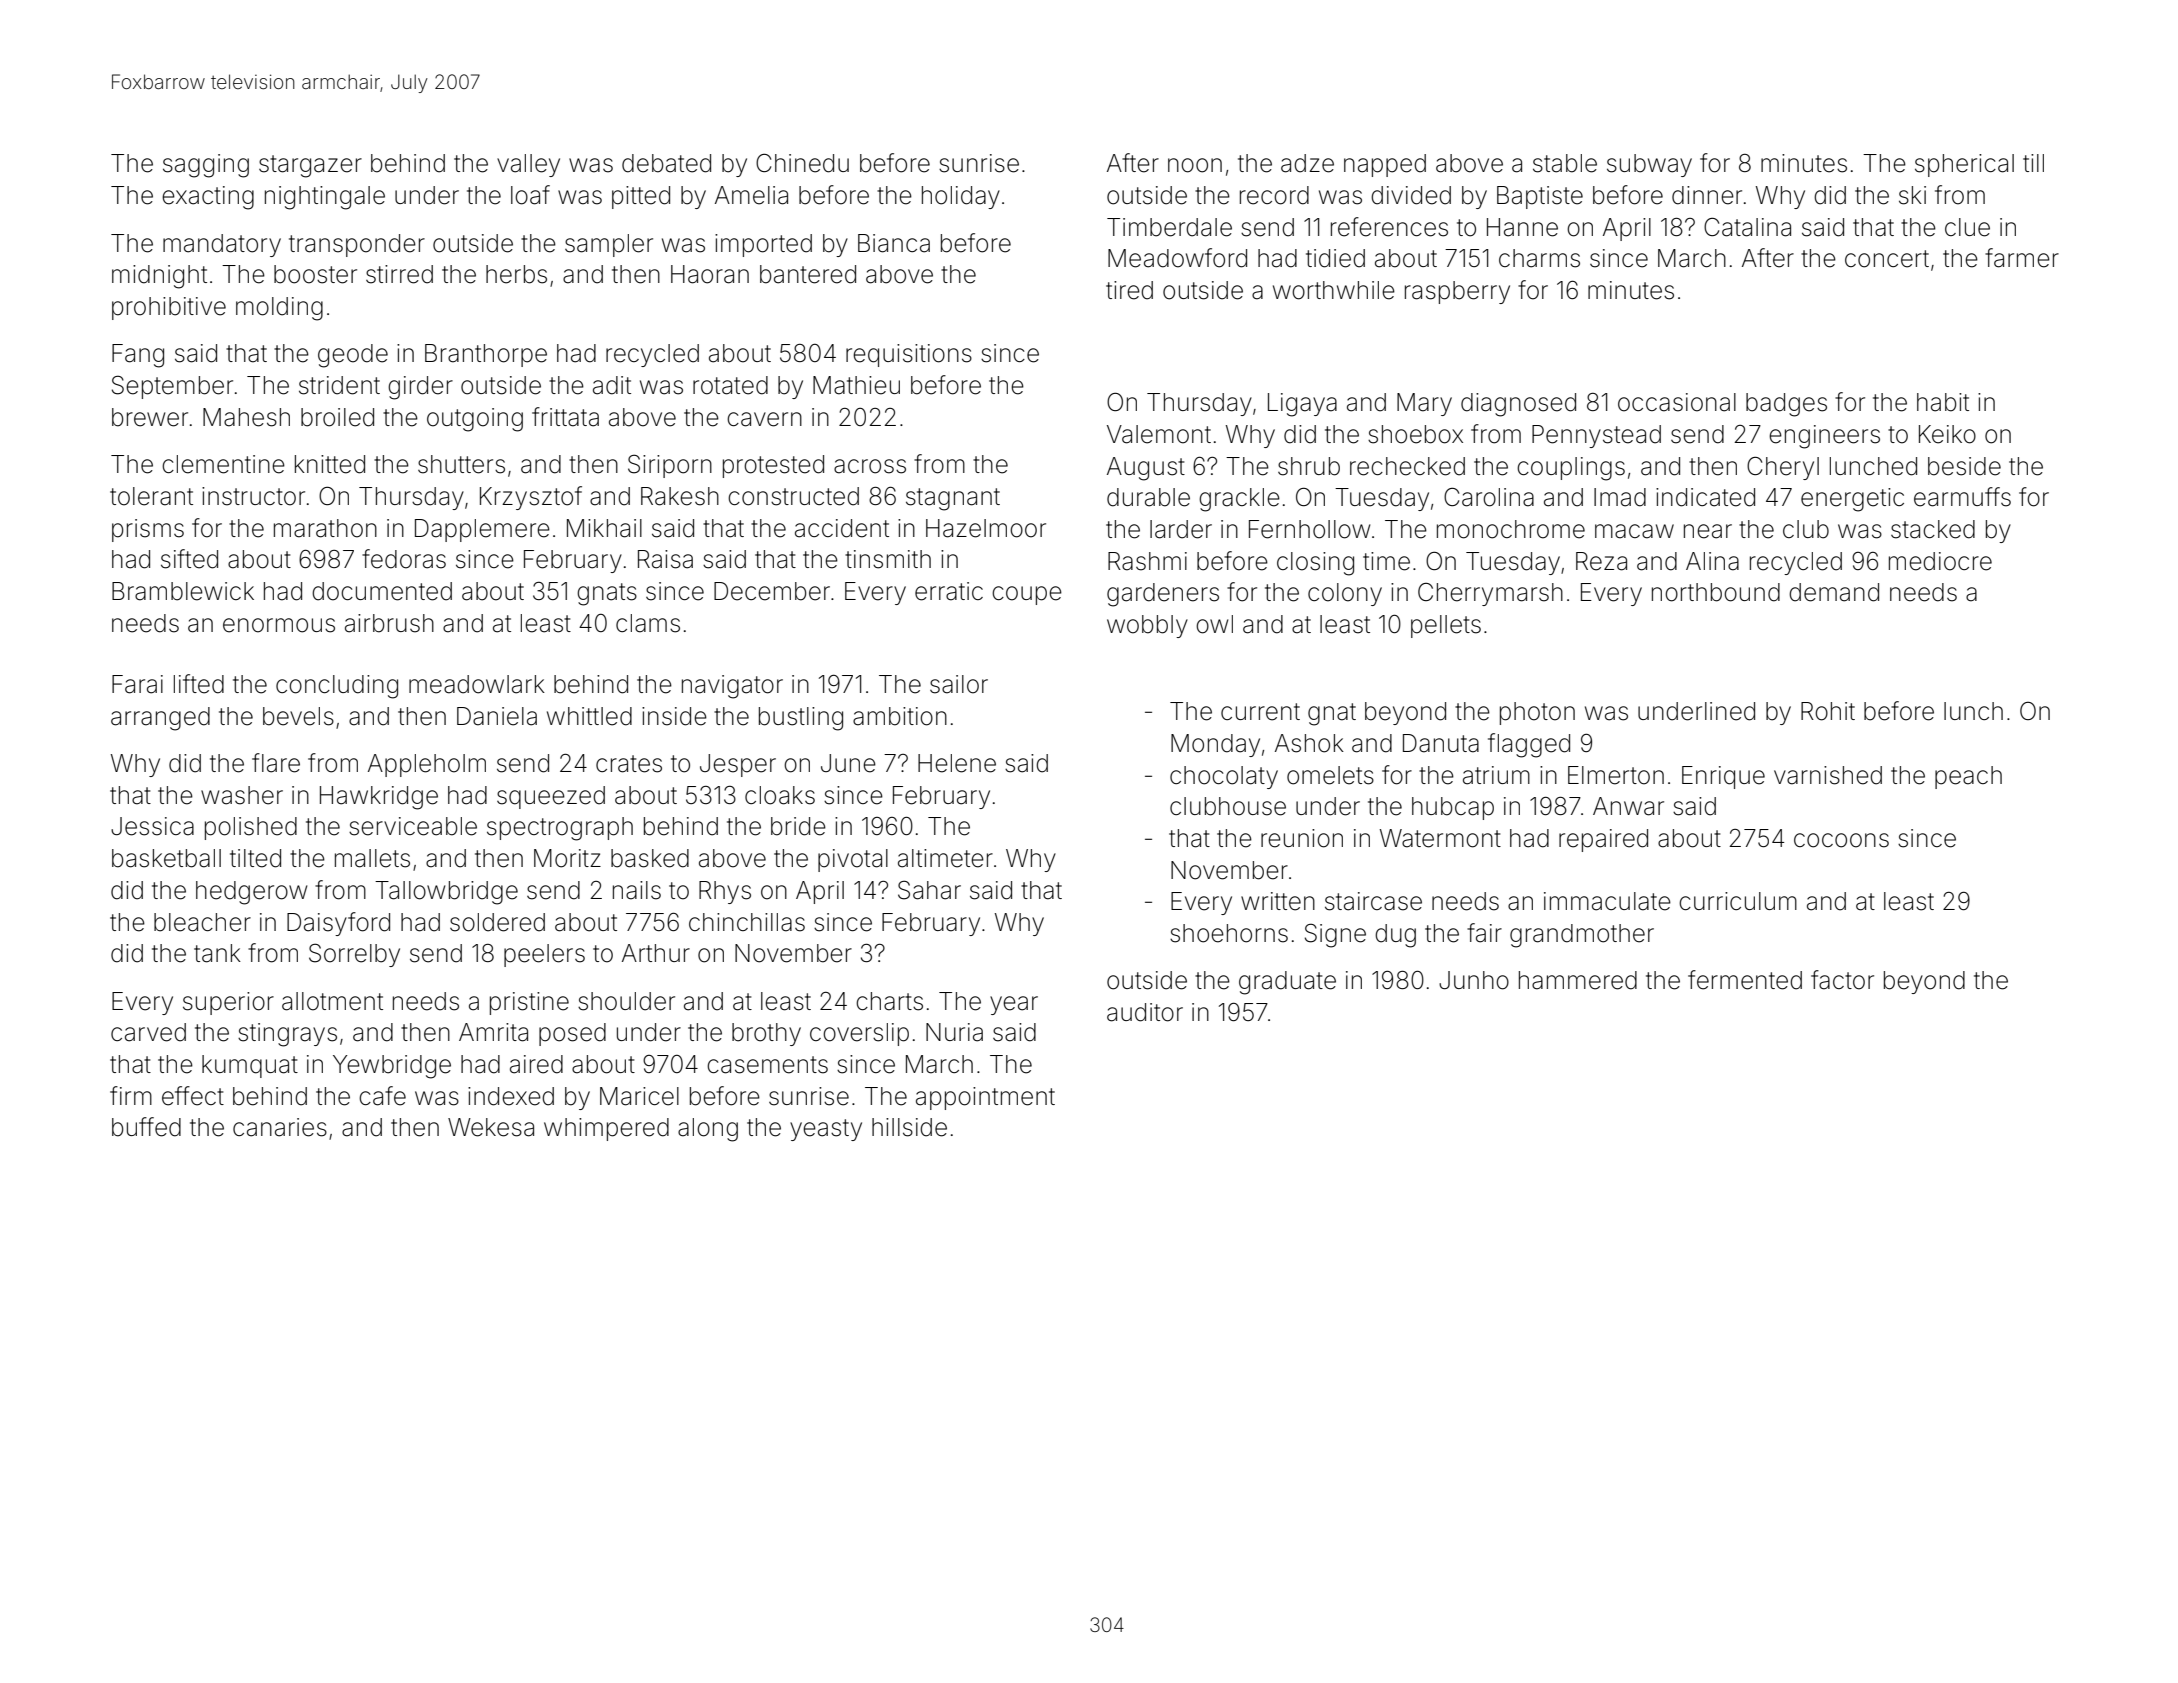 The height and width of the image is (1683, 2178). Describe the element at coordinates (1834, 592) in the image. I see `demand` at that location.
